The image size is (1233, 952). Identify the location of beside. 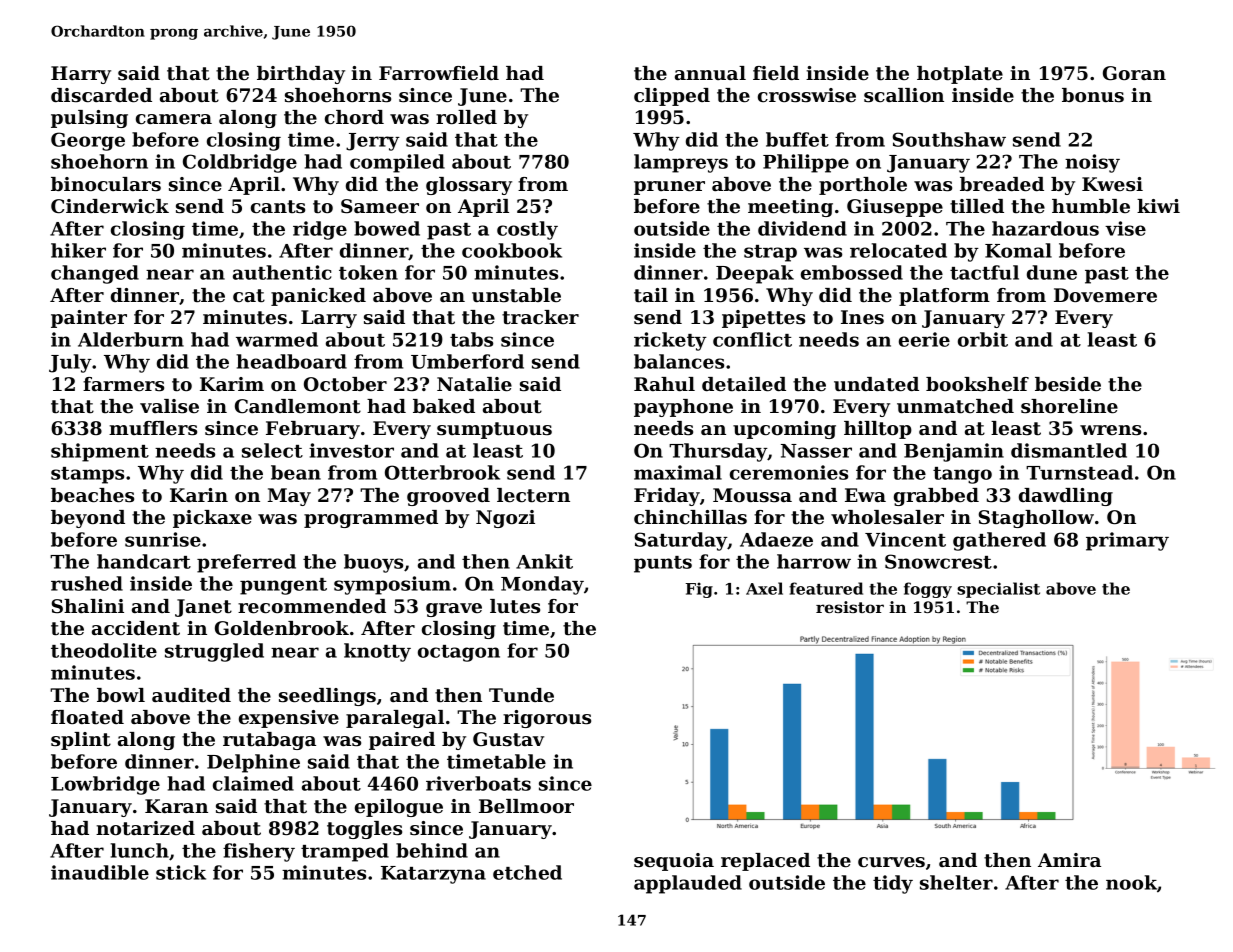
(1068, 384).
